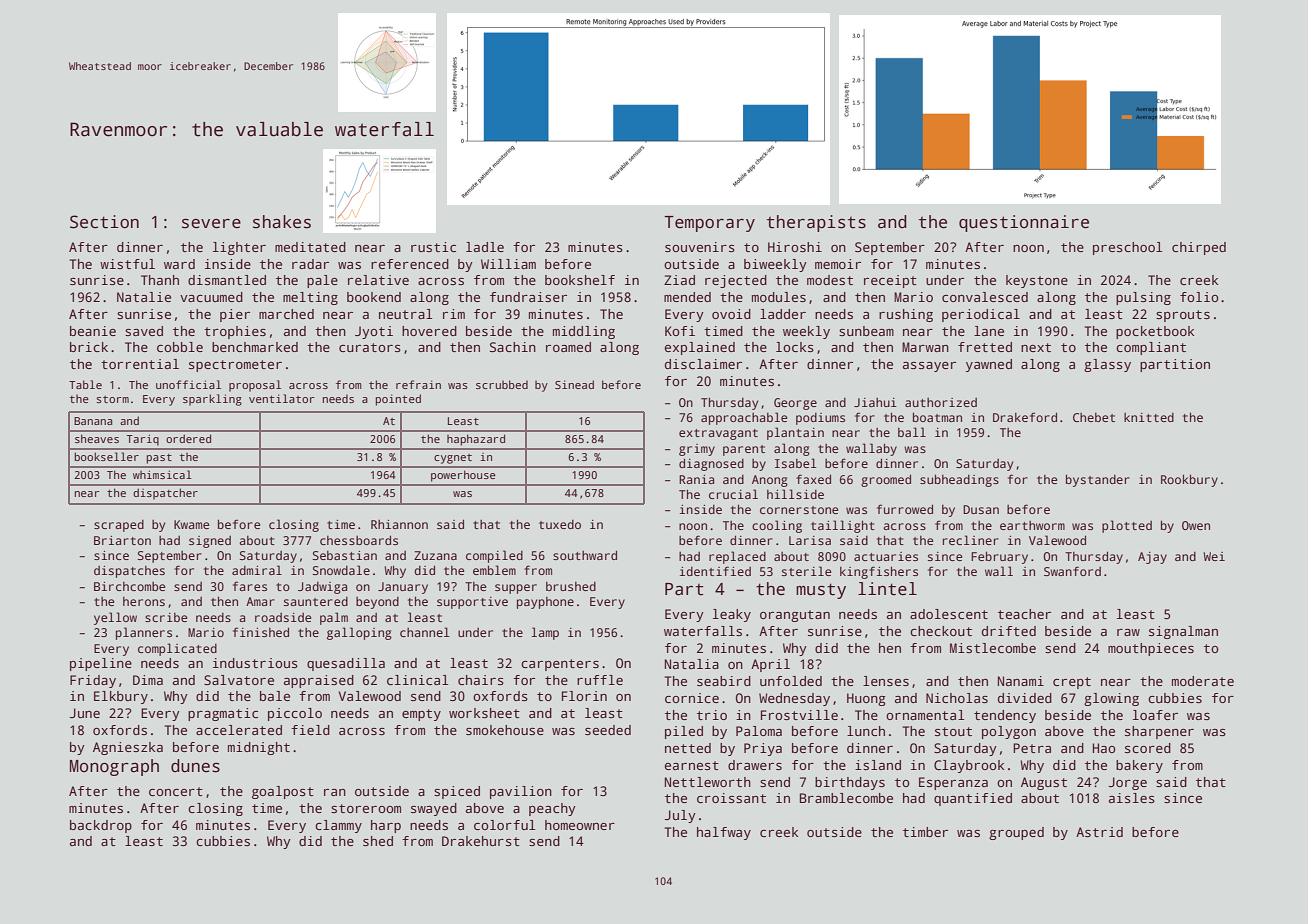 Image resolution: width=1308 pixels, height=924 pixels. I want to click on fares, so click(250, 586).
